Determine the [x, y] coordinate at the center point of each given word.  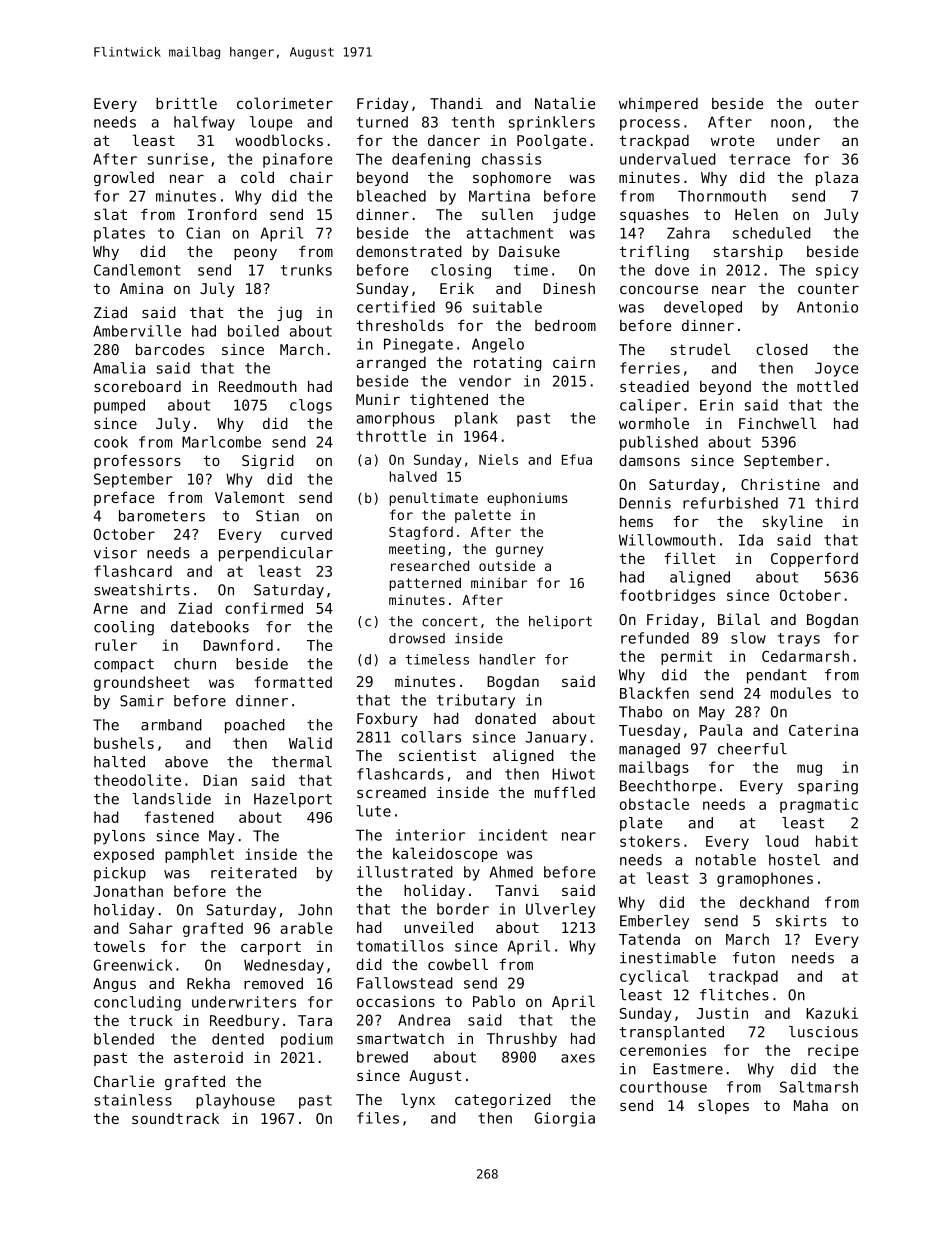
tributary [476, 701]
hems [636, 521]
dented [238, 1039]
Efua [577, 459]
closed [782, 349]
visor [115, 553]
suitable [507, 307]
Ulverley [561, 910]
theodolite [137, 780]
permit [686, 657]
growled [124, 178]
